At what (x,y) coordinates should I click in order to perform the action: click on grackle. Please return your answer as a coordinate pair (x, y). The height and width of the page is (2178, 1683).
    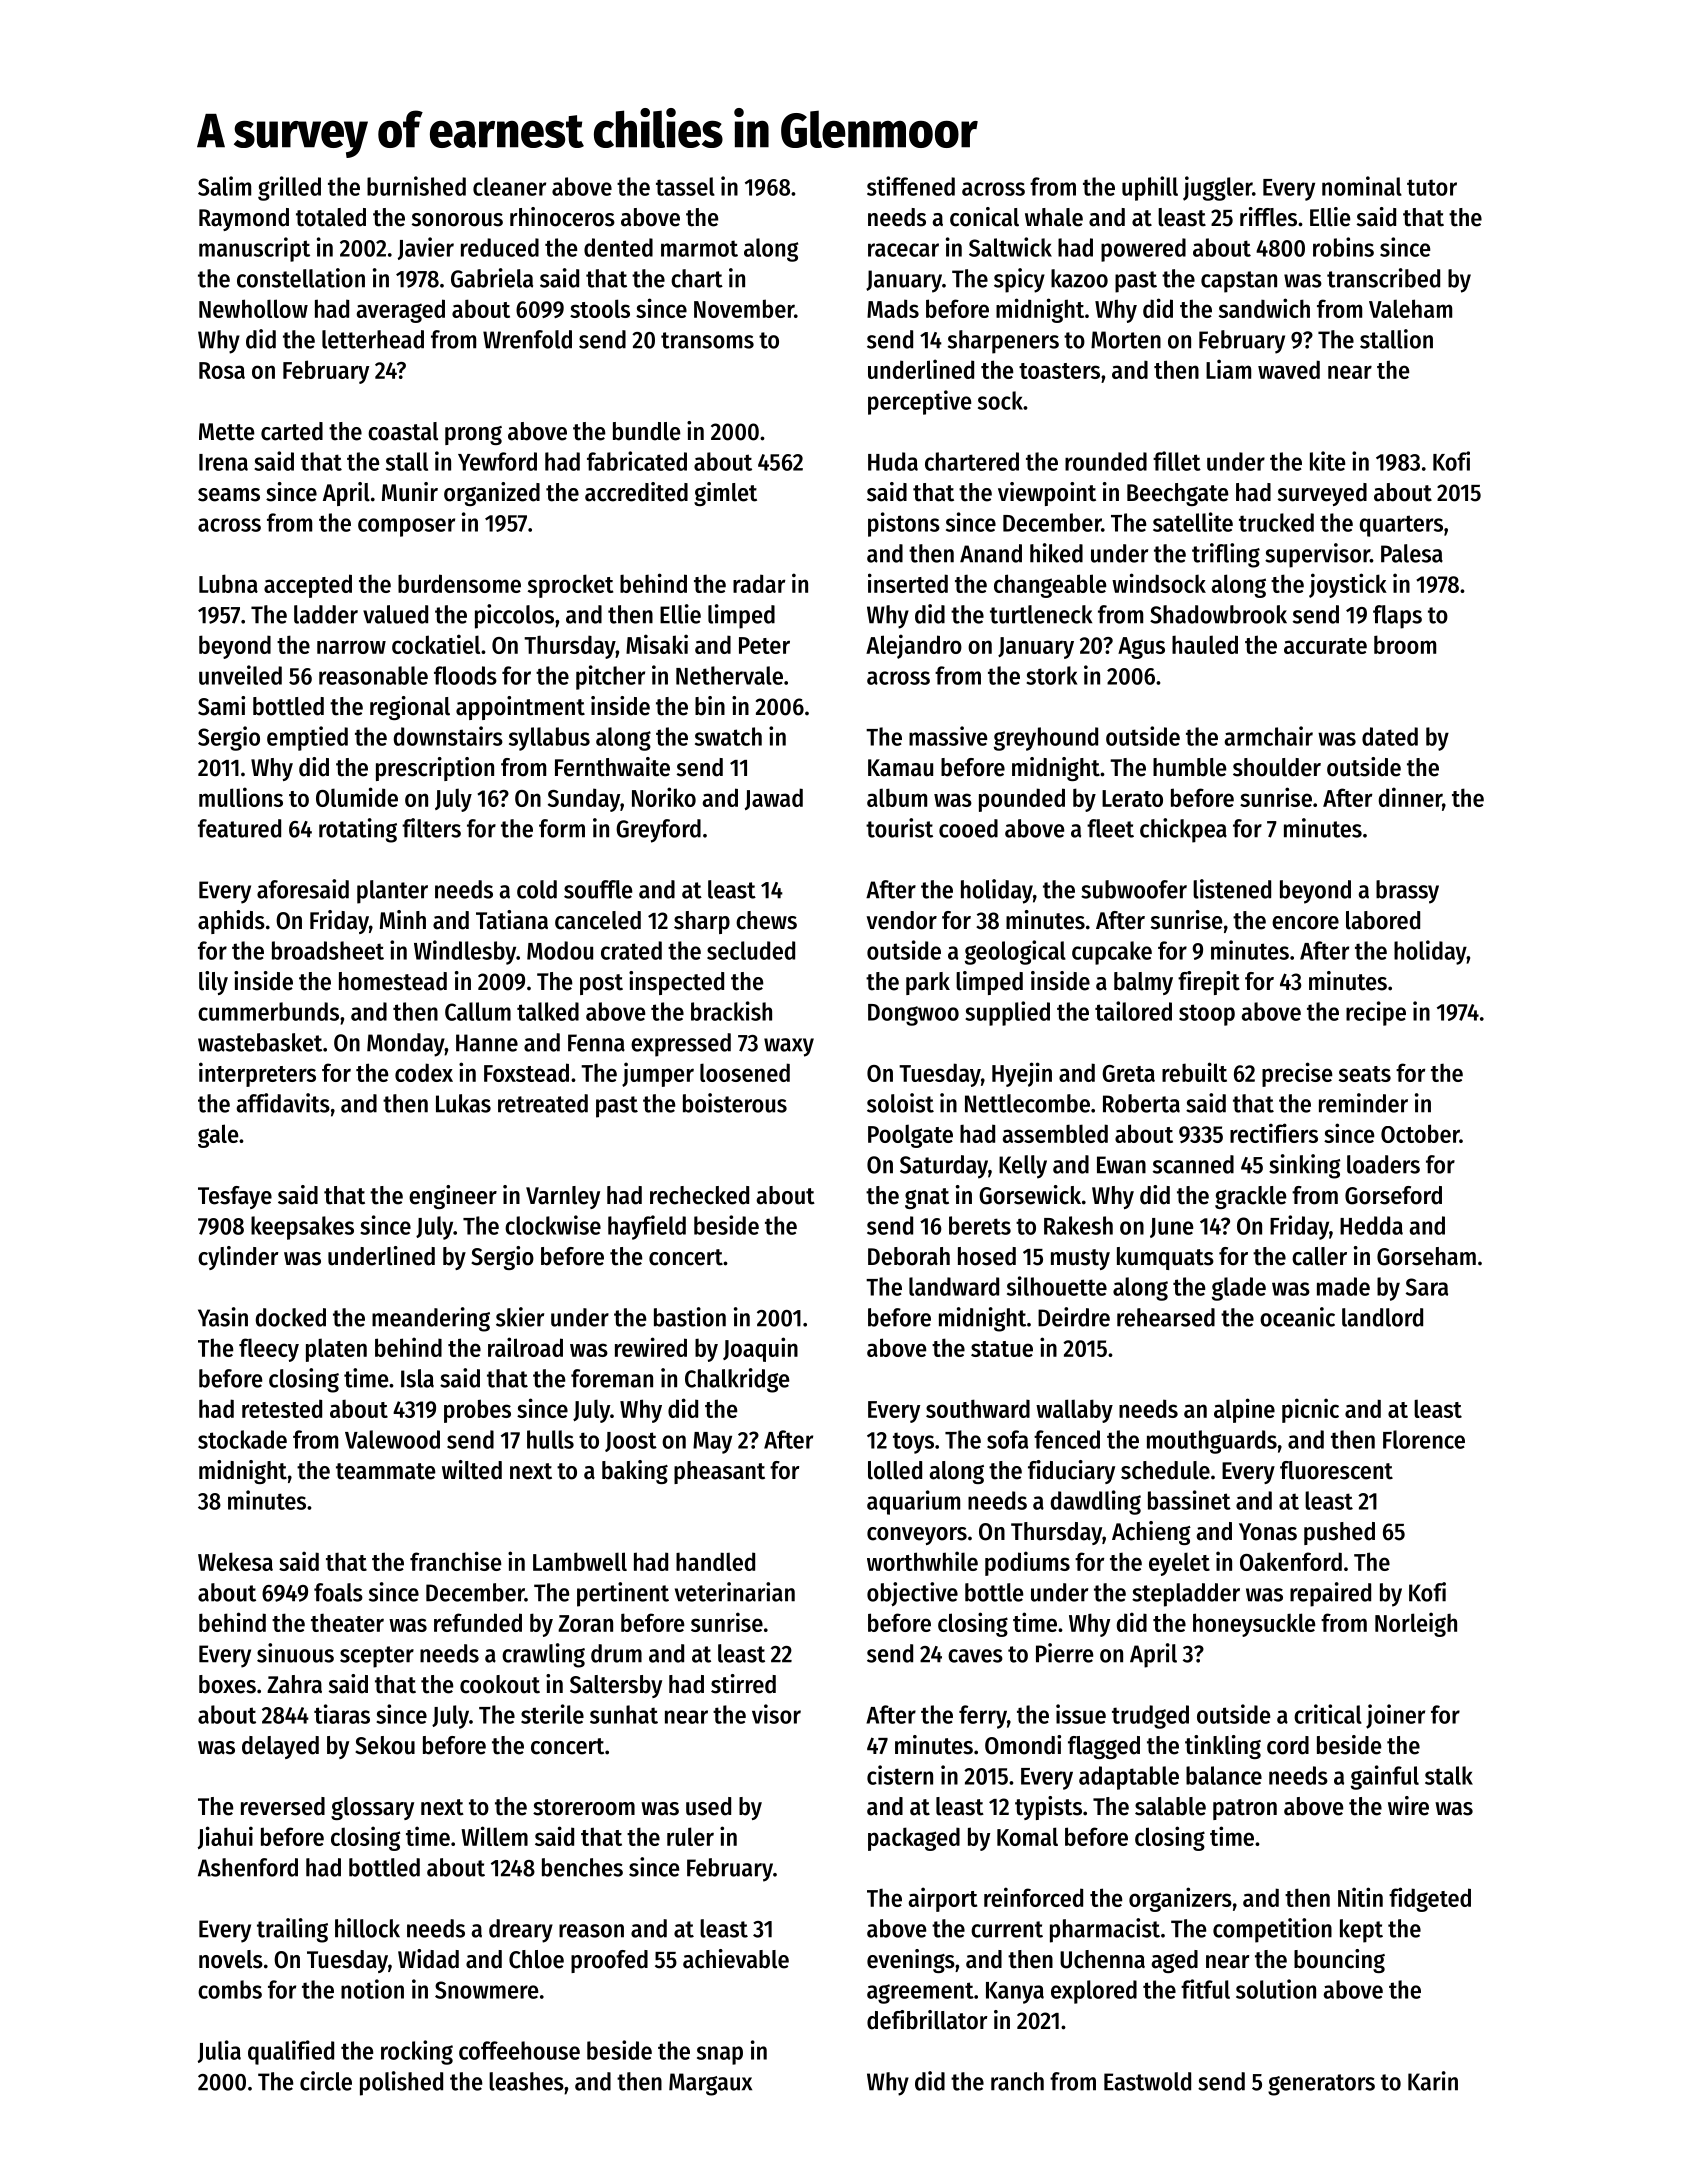
    Looking at the image, I should click on (1251, 1197).
